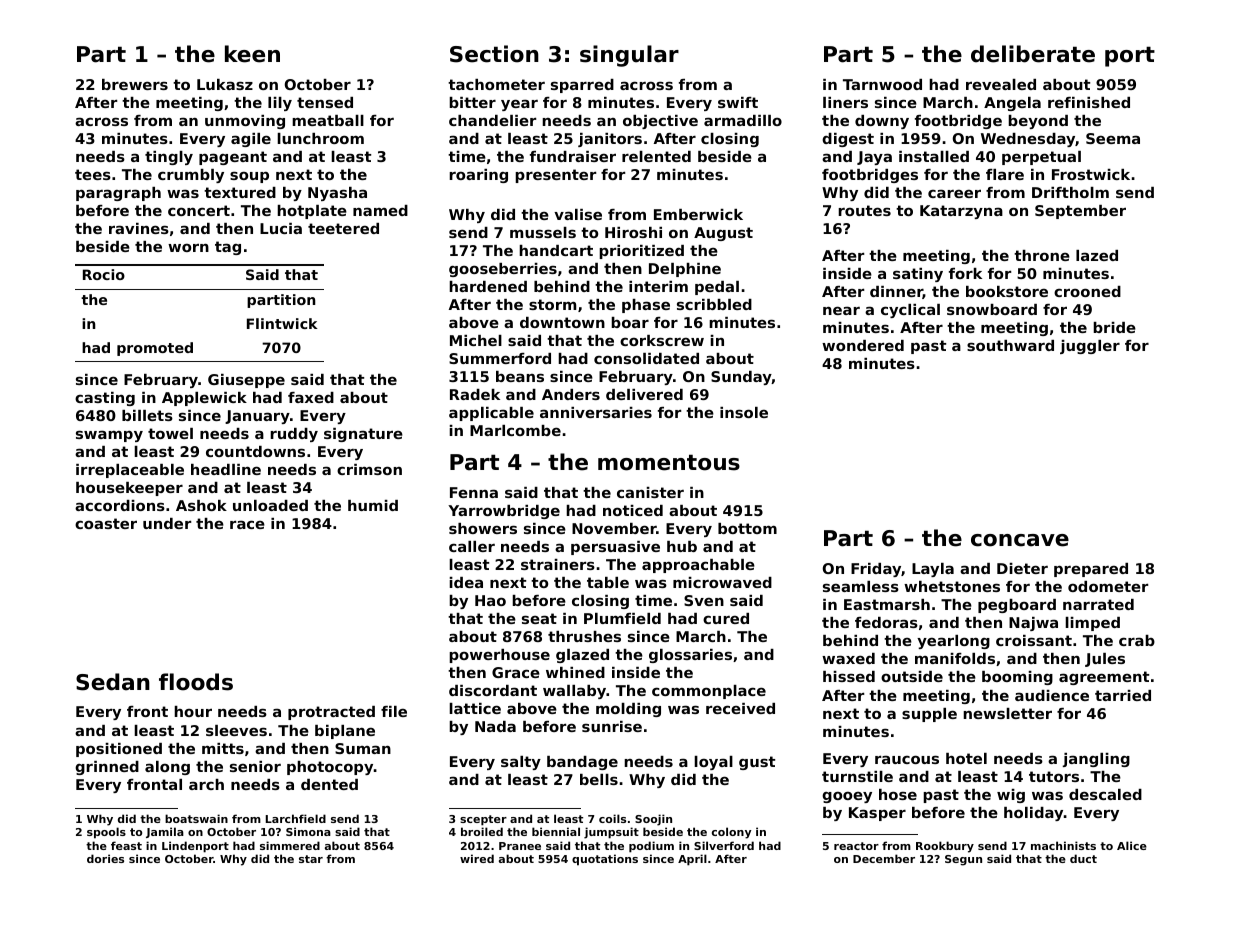 The width and height of the screenshot is (1233, 952). What do you see at coordinates (629, 56) in the screenshot?
I see `singular` at bounding box center [629, 56].
